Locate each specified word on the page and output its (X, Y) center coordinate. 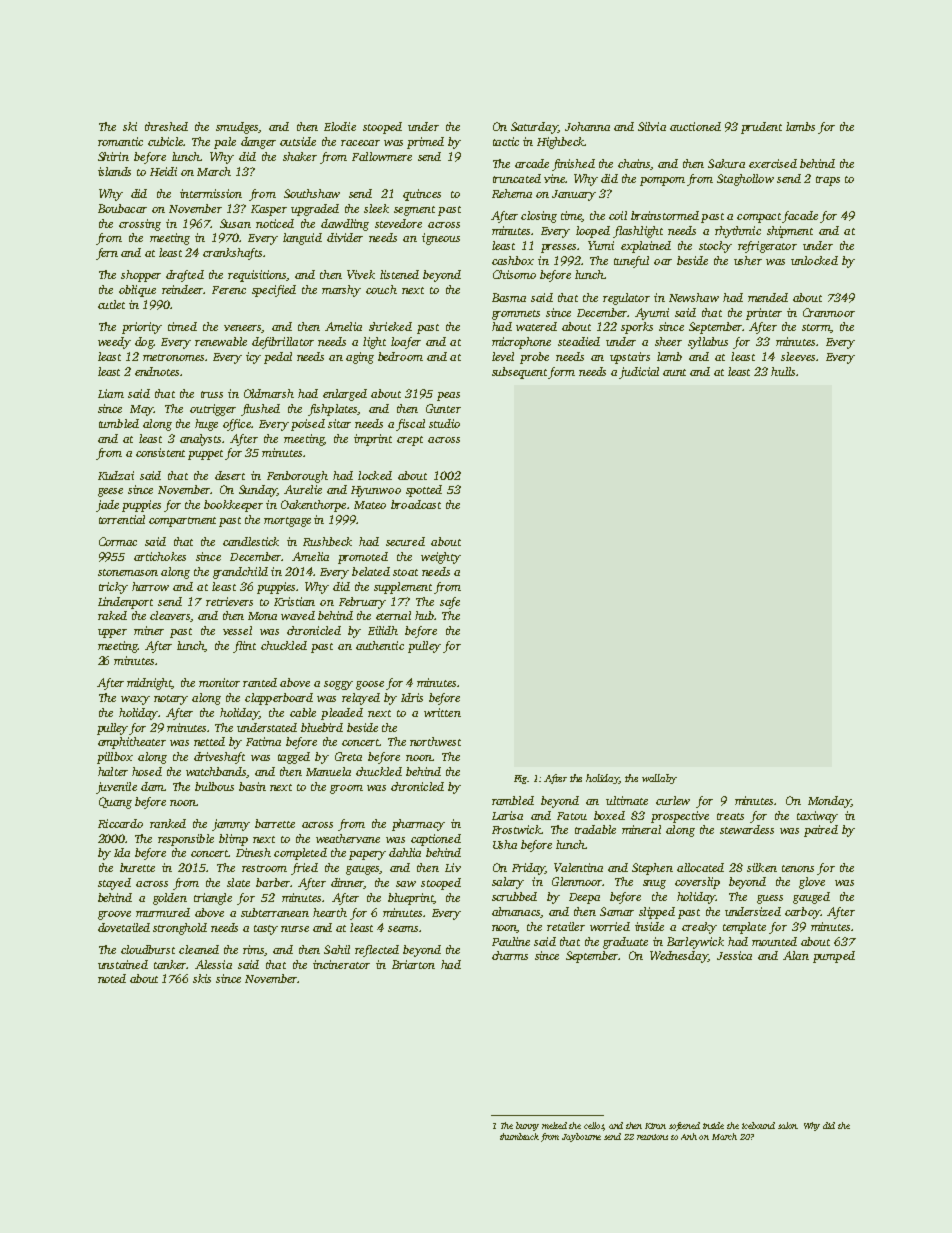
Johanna (587, 126)
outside (298, 141)
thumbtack (519, 1136)
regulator (626, 299)
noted (112, 978)
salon (788, 1125)
